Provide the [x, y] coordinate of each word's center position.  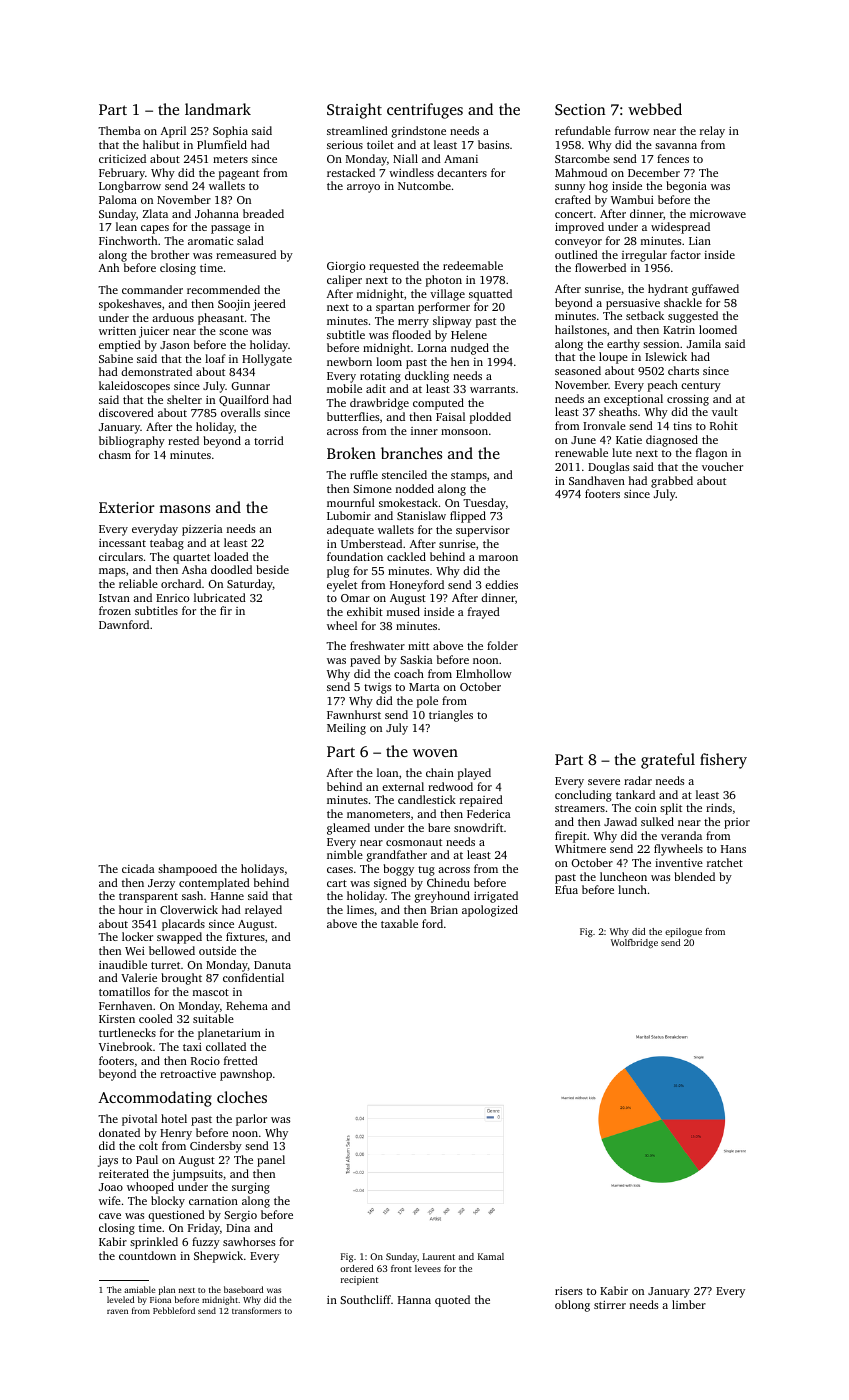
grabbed [672, 482]
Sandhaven [597, 480]
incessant [122, 543]
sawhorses [249, 1241]
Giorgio [346, 267]
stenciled [404, 474]
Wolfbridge [634, 943]
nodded [415, 488]
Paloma [118, 199]
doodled [231, 569]
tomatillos [124, 991]
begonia [686, 187]
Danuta [272, 965]
